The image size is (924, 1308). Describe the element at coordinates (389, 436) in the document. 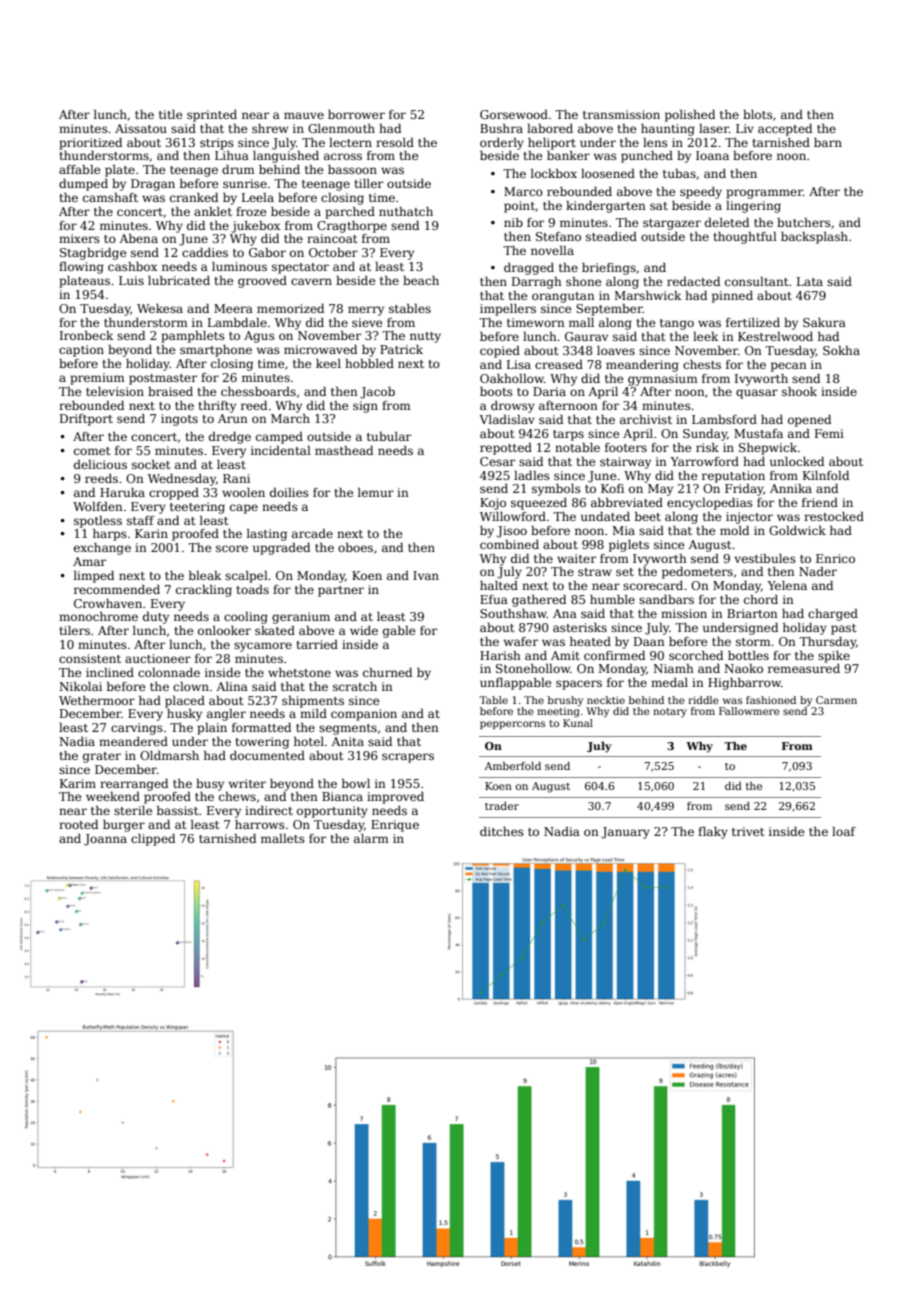

I see `tubular` at that location.
